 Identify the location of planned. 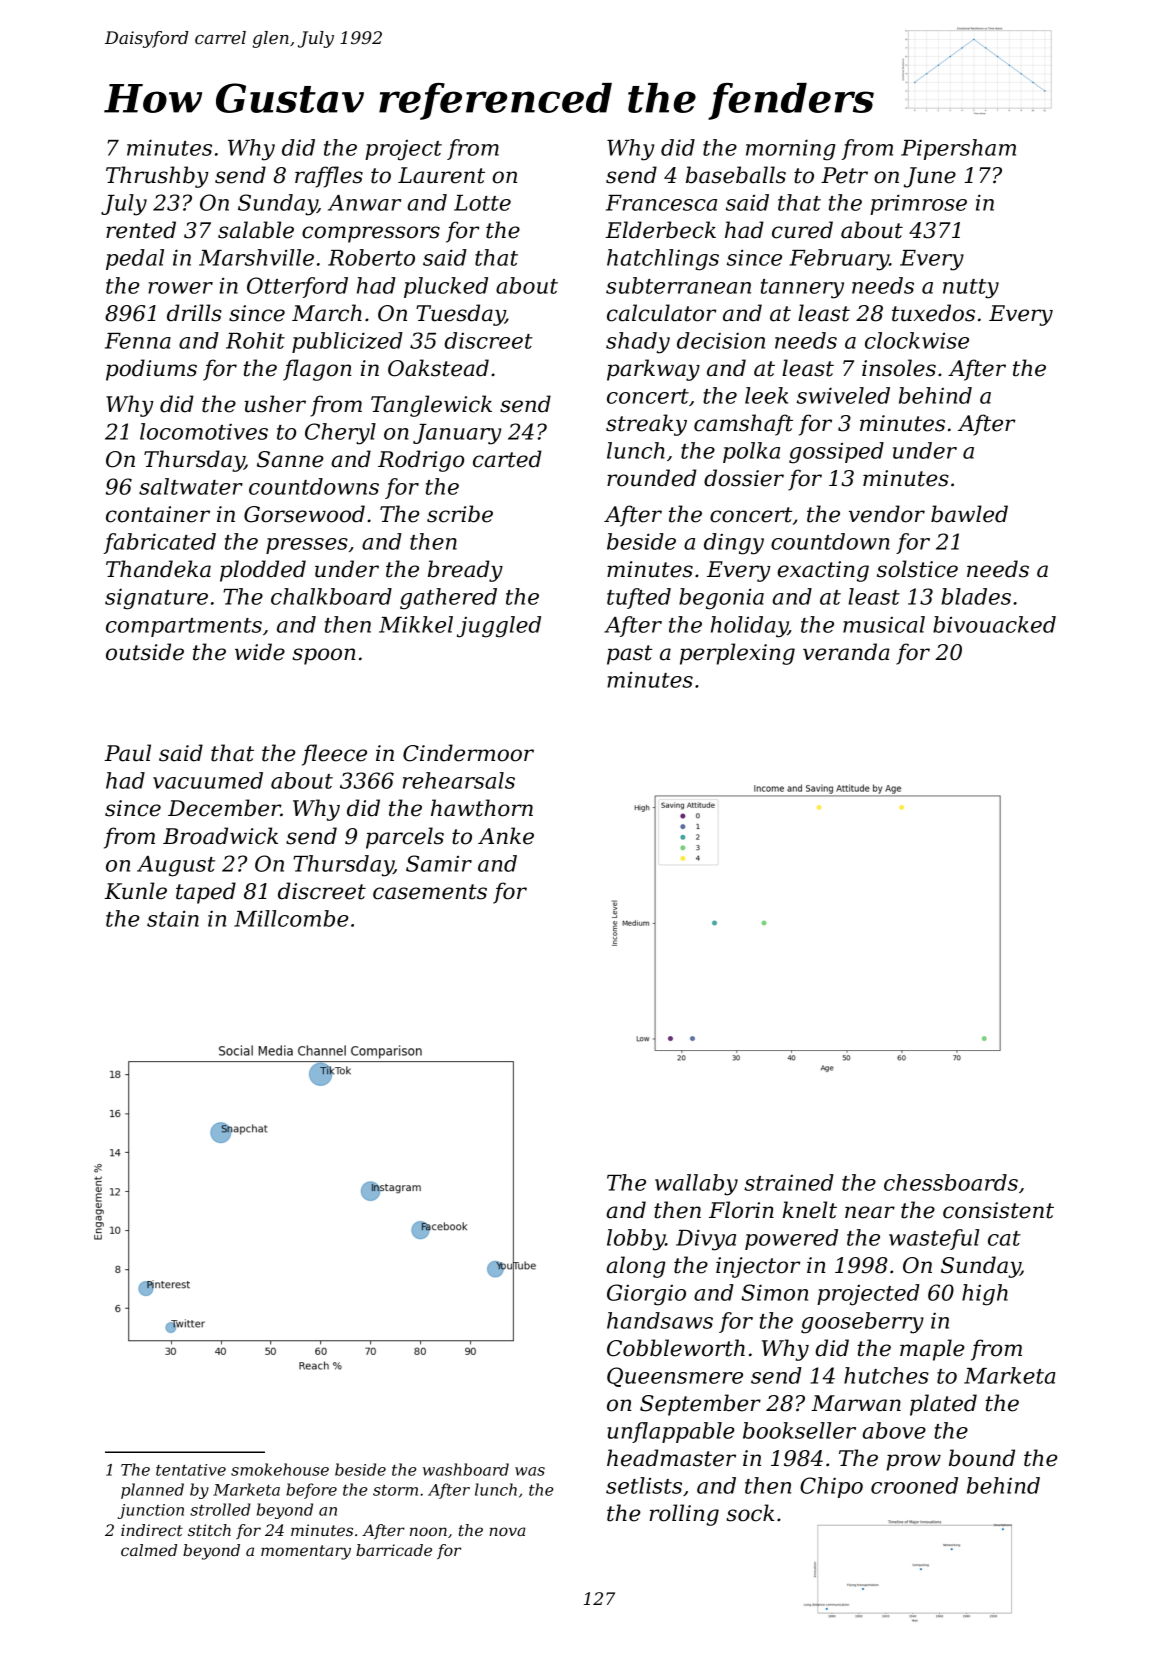
(152, 1491).
